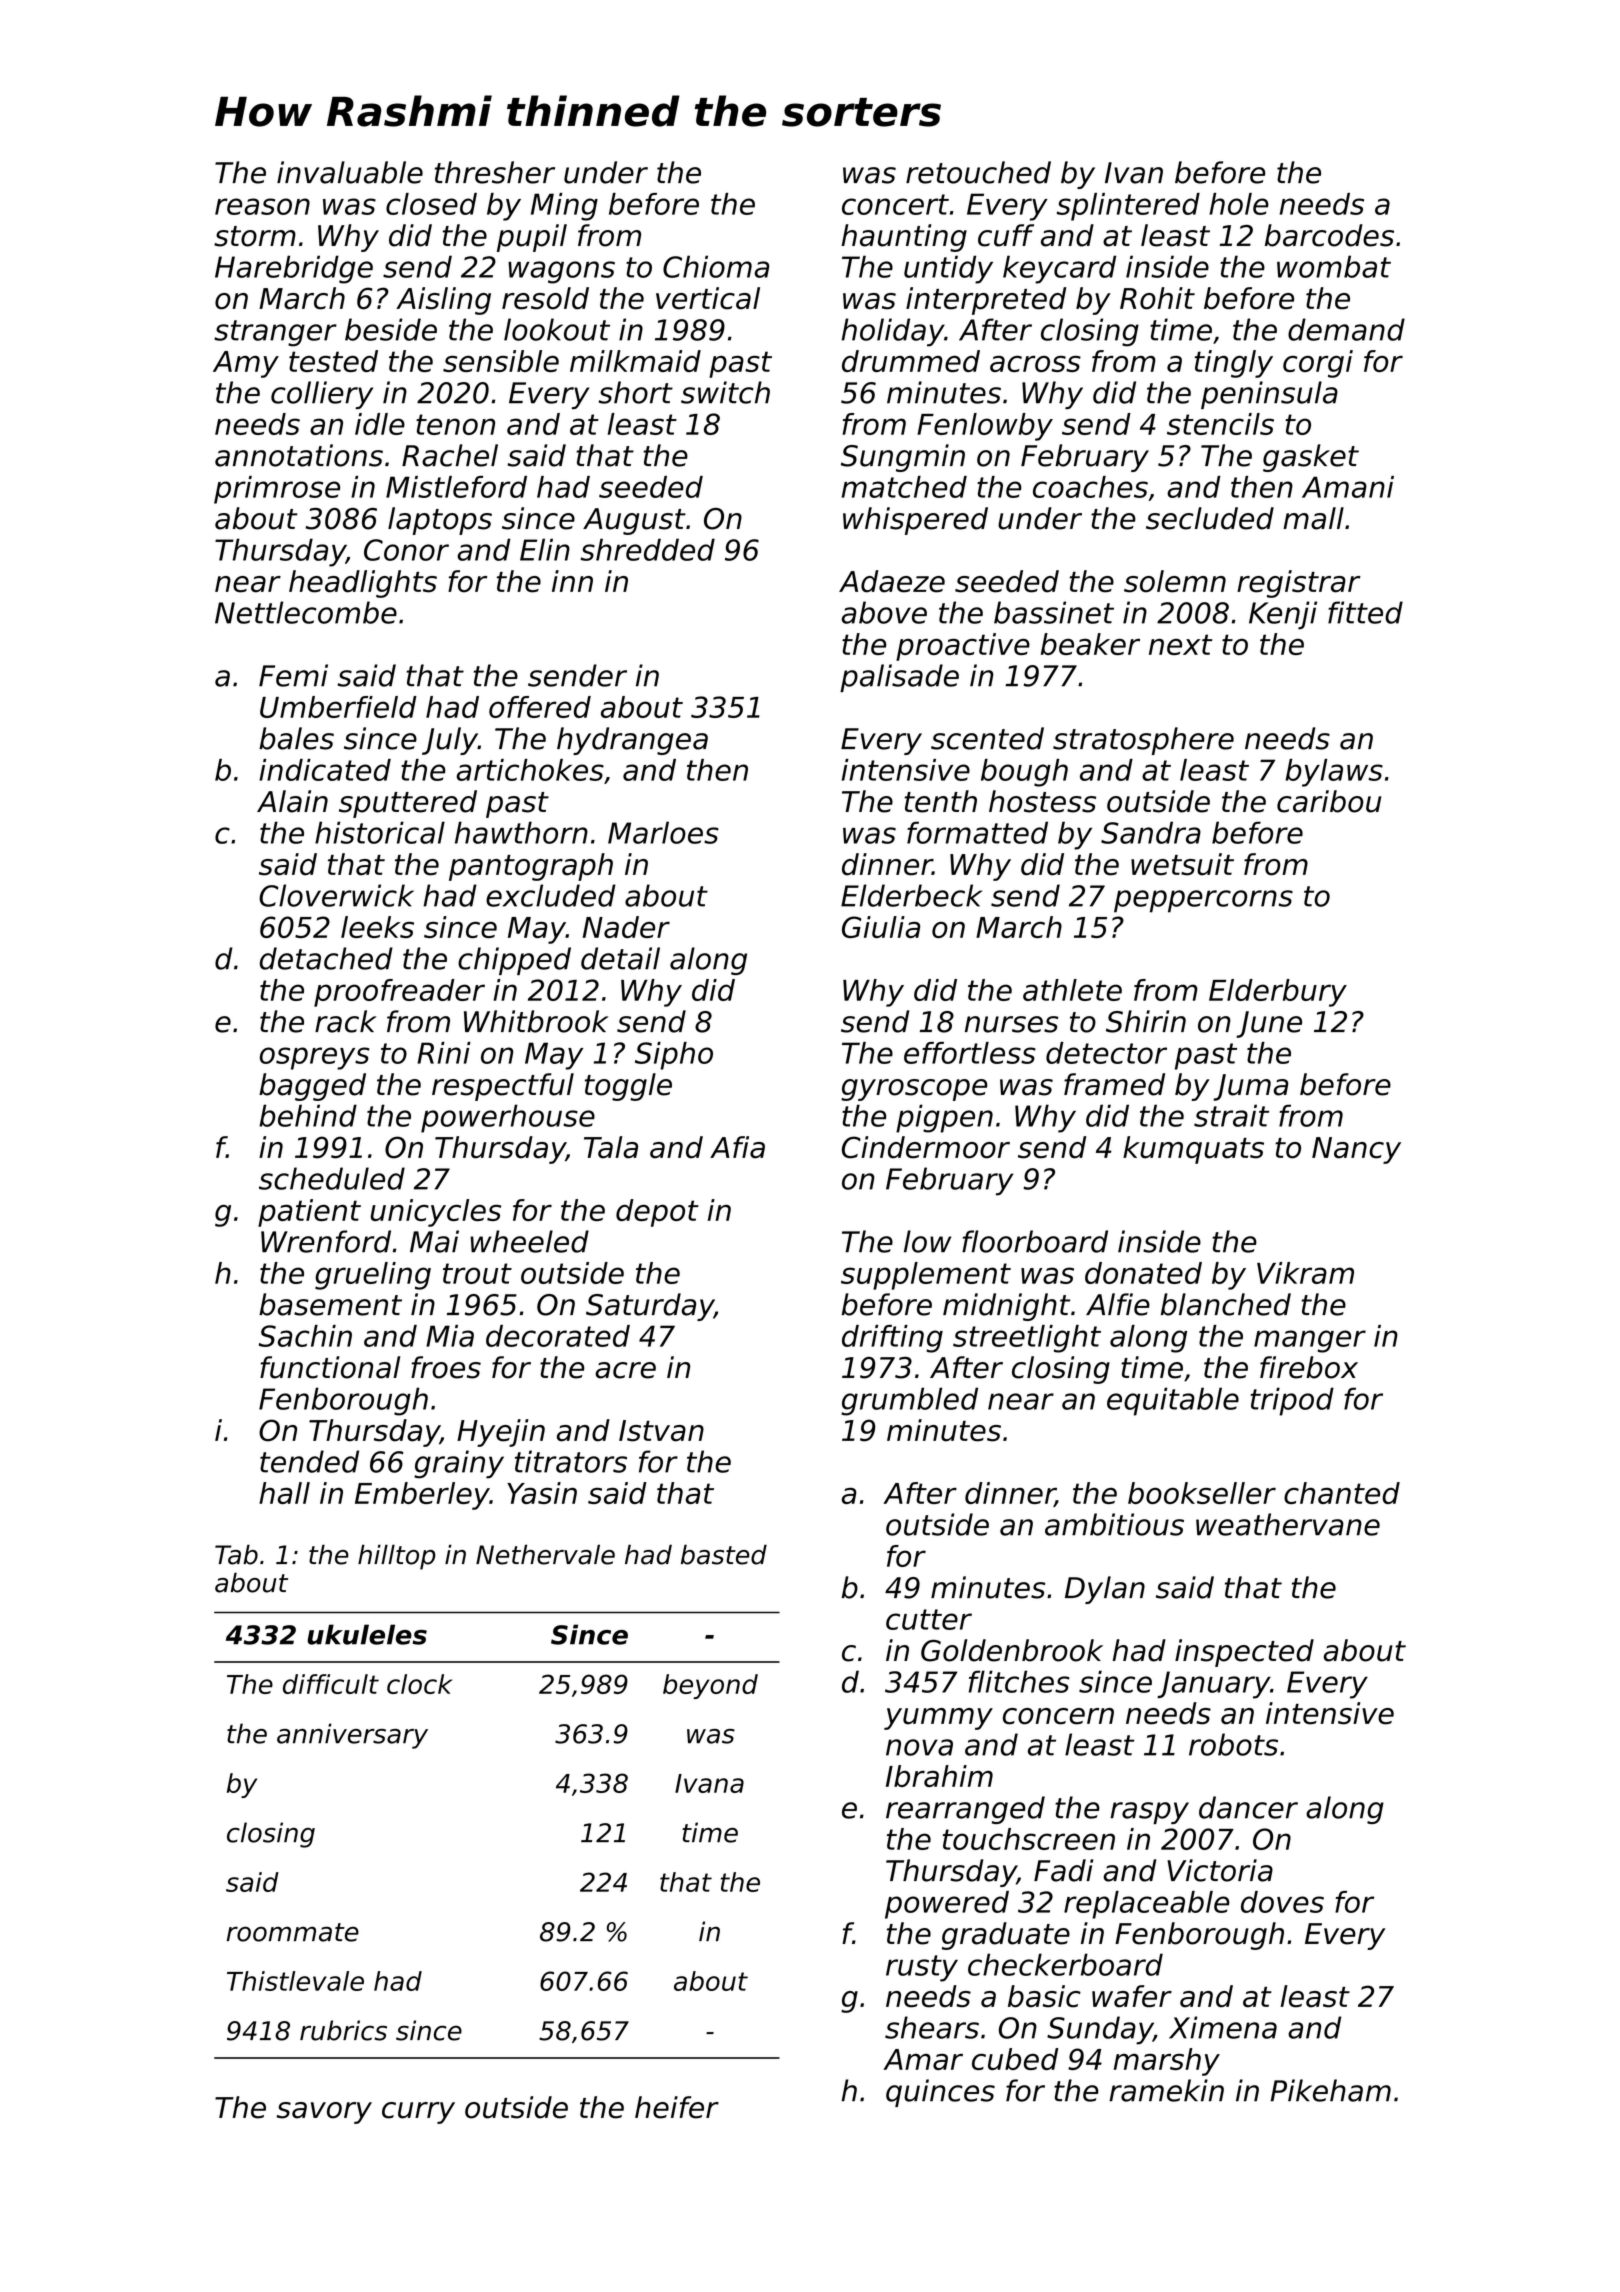  What do you see at coordinates (1292, 1401) in the document?
I see `tripod` at bounding box center [1292, 1401].
